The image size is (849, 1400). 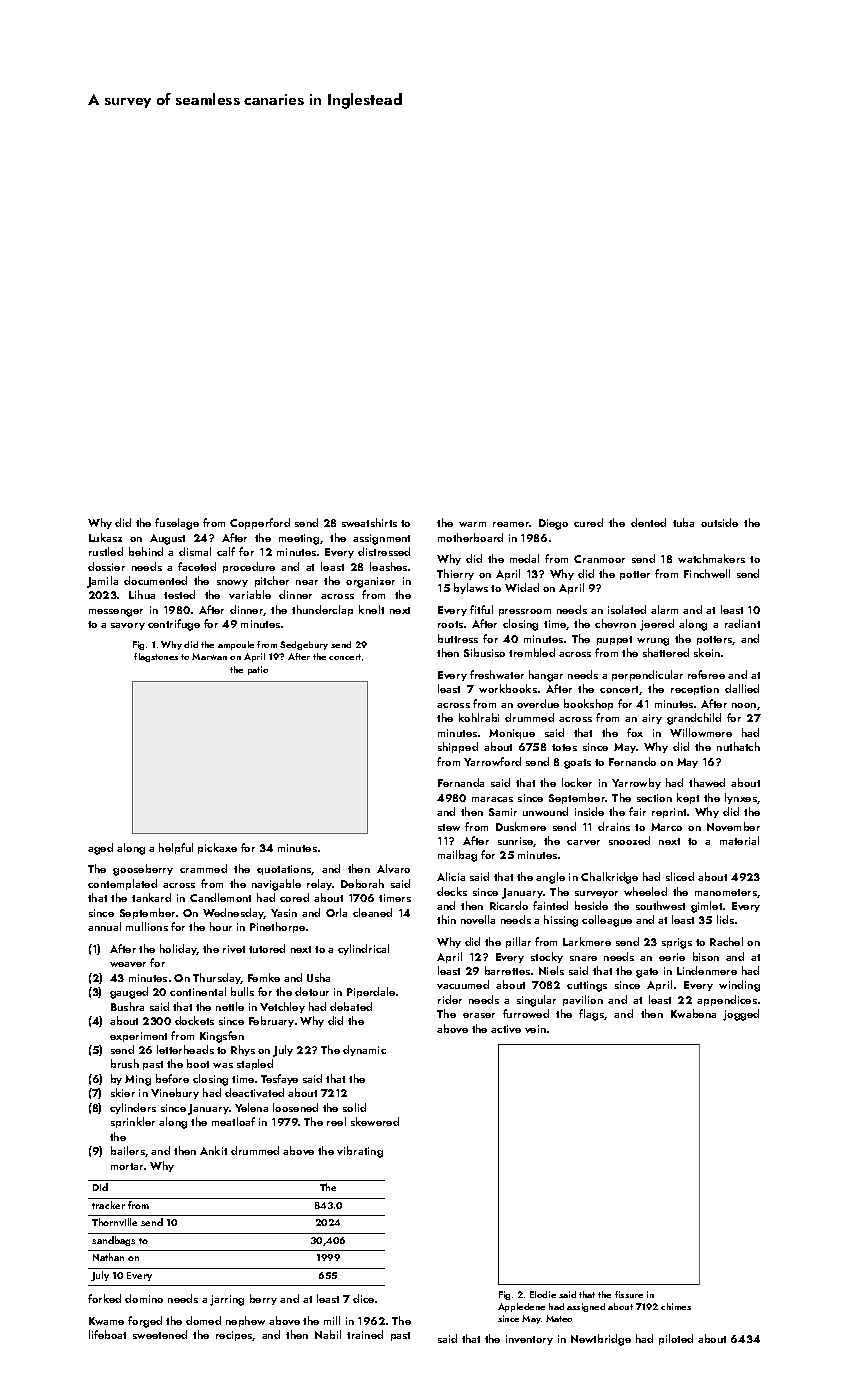 I want to click on piloted, so click(x=676, y=1339).
